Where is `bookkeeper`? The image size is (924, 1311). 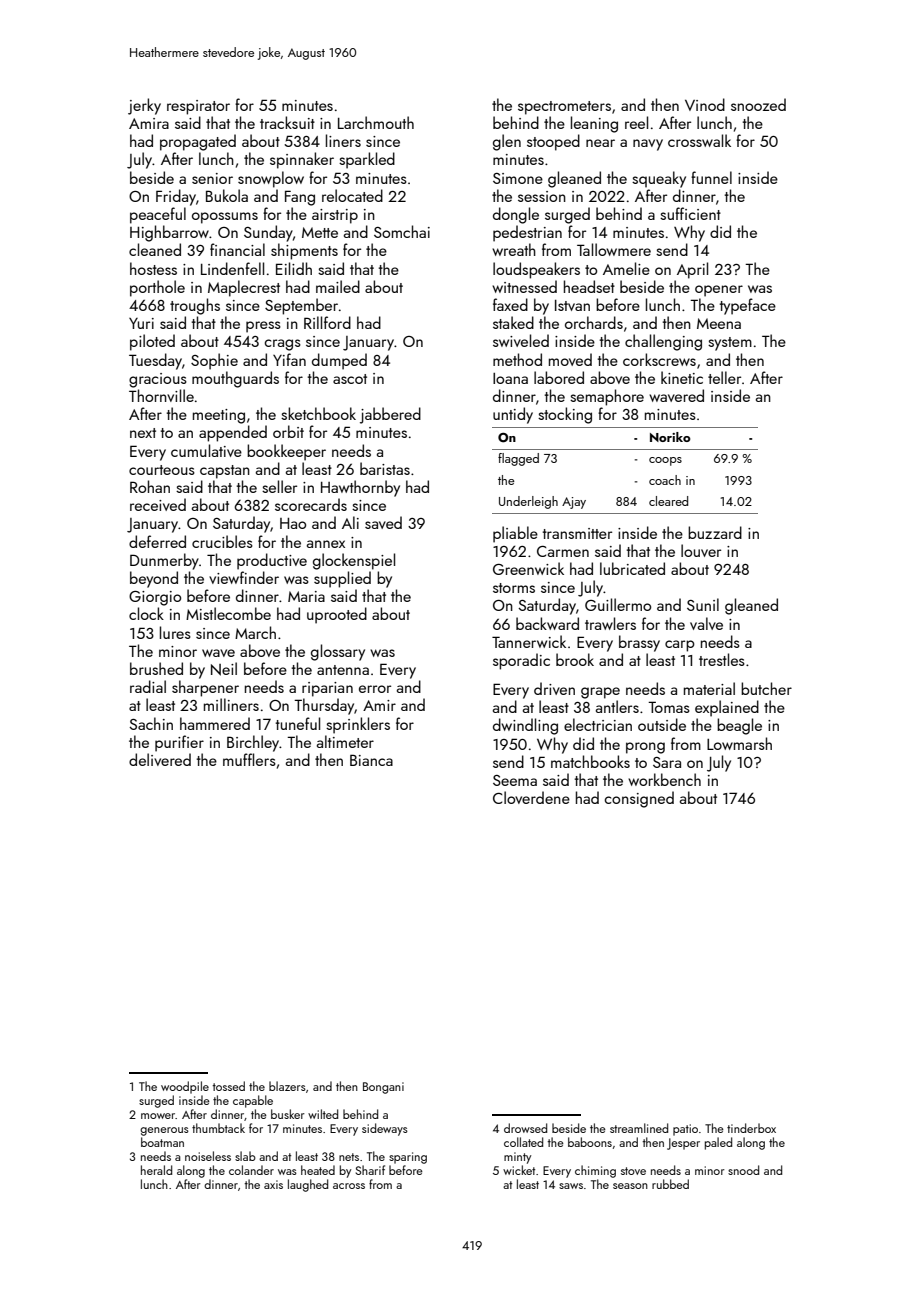 bookkeeper is located at coordinates (286, 452).
